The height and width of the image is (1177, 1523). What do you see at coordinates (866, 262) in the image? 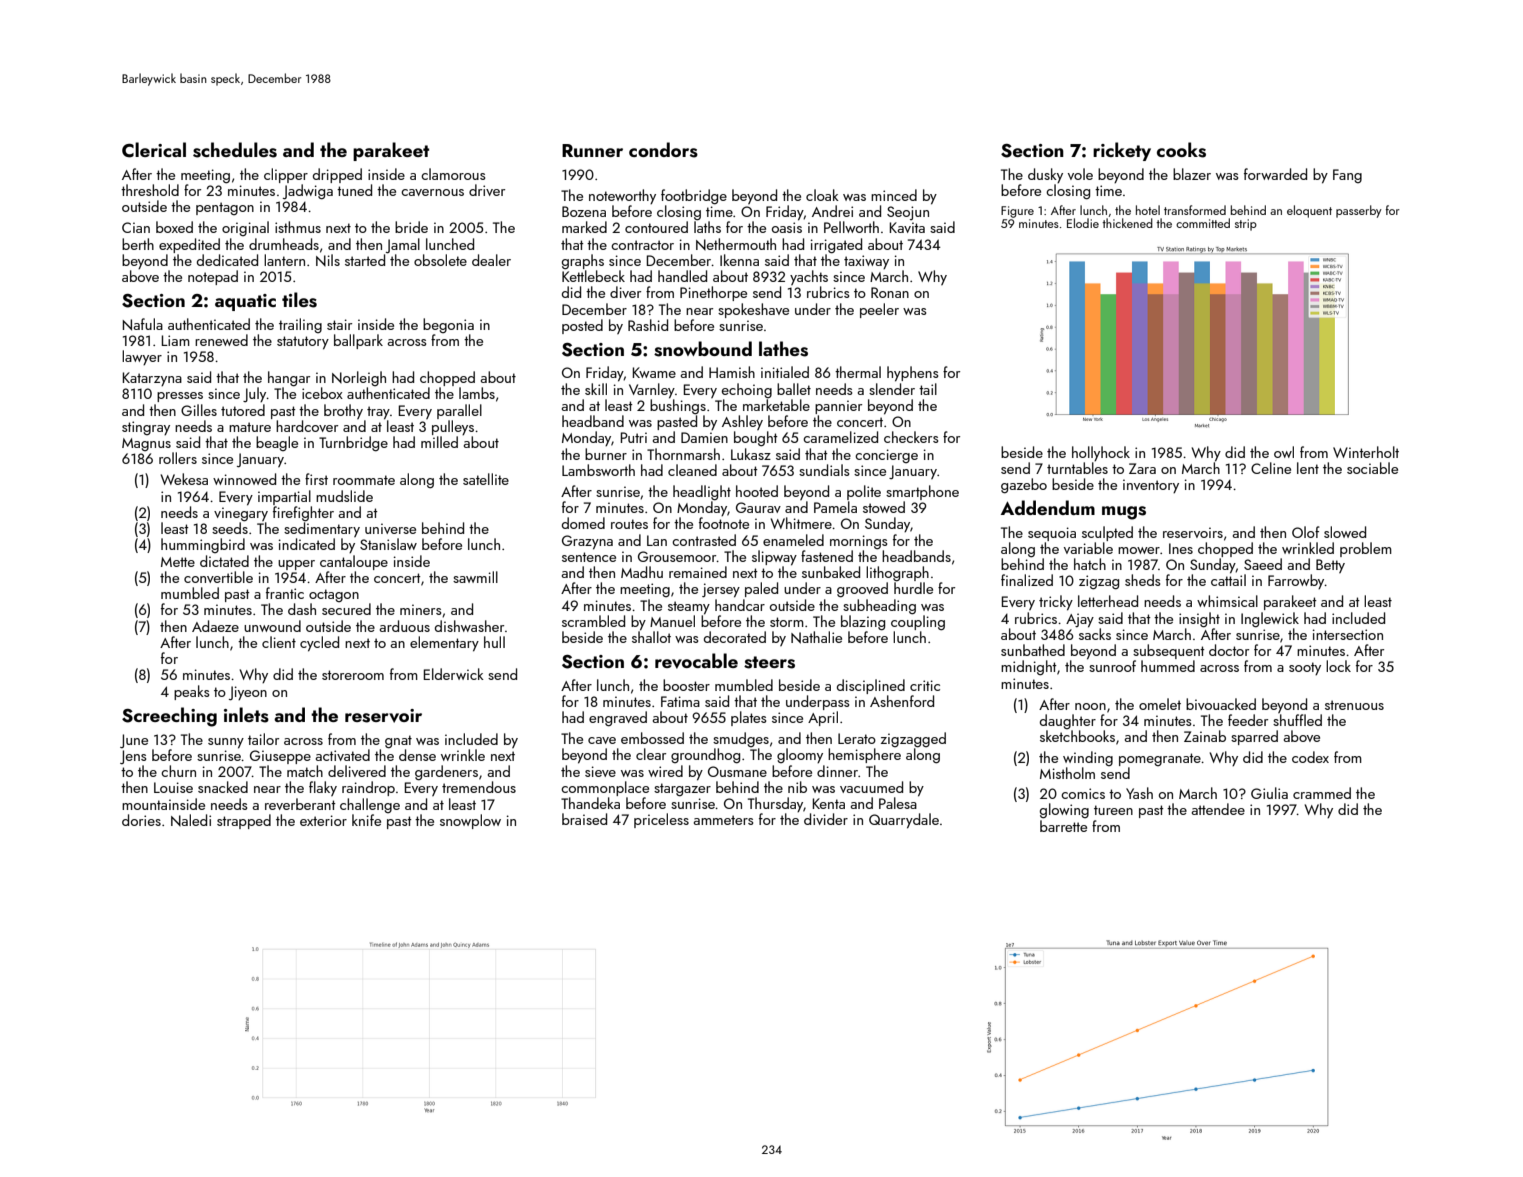
I see `taxiway` at bounding box center [866, 262].
